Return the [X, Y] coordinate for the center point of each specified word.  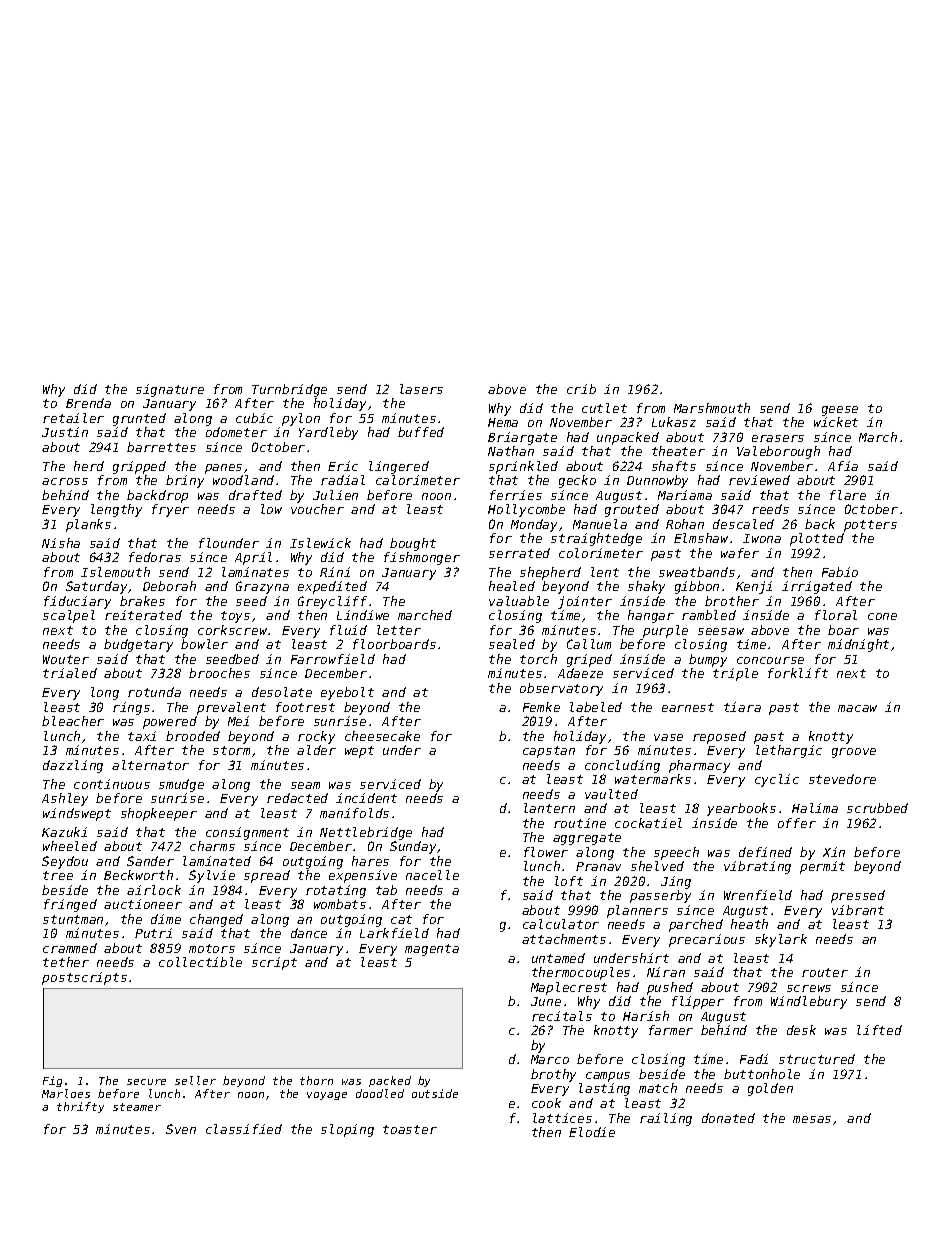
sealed [512, 644]
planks [88, 525]
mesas [812, 1119]
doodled [380, 1093]
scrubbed [877, 808]
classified [244, 1129]
